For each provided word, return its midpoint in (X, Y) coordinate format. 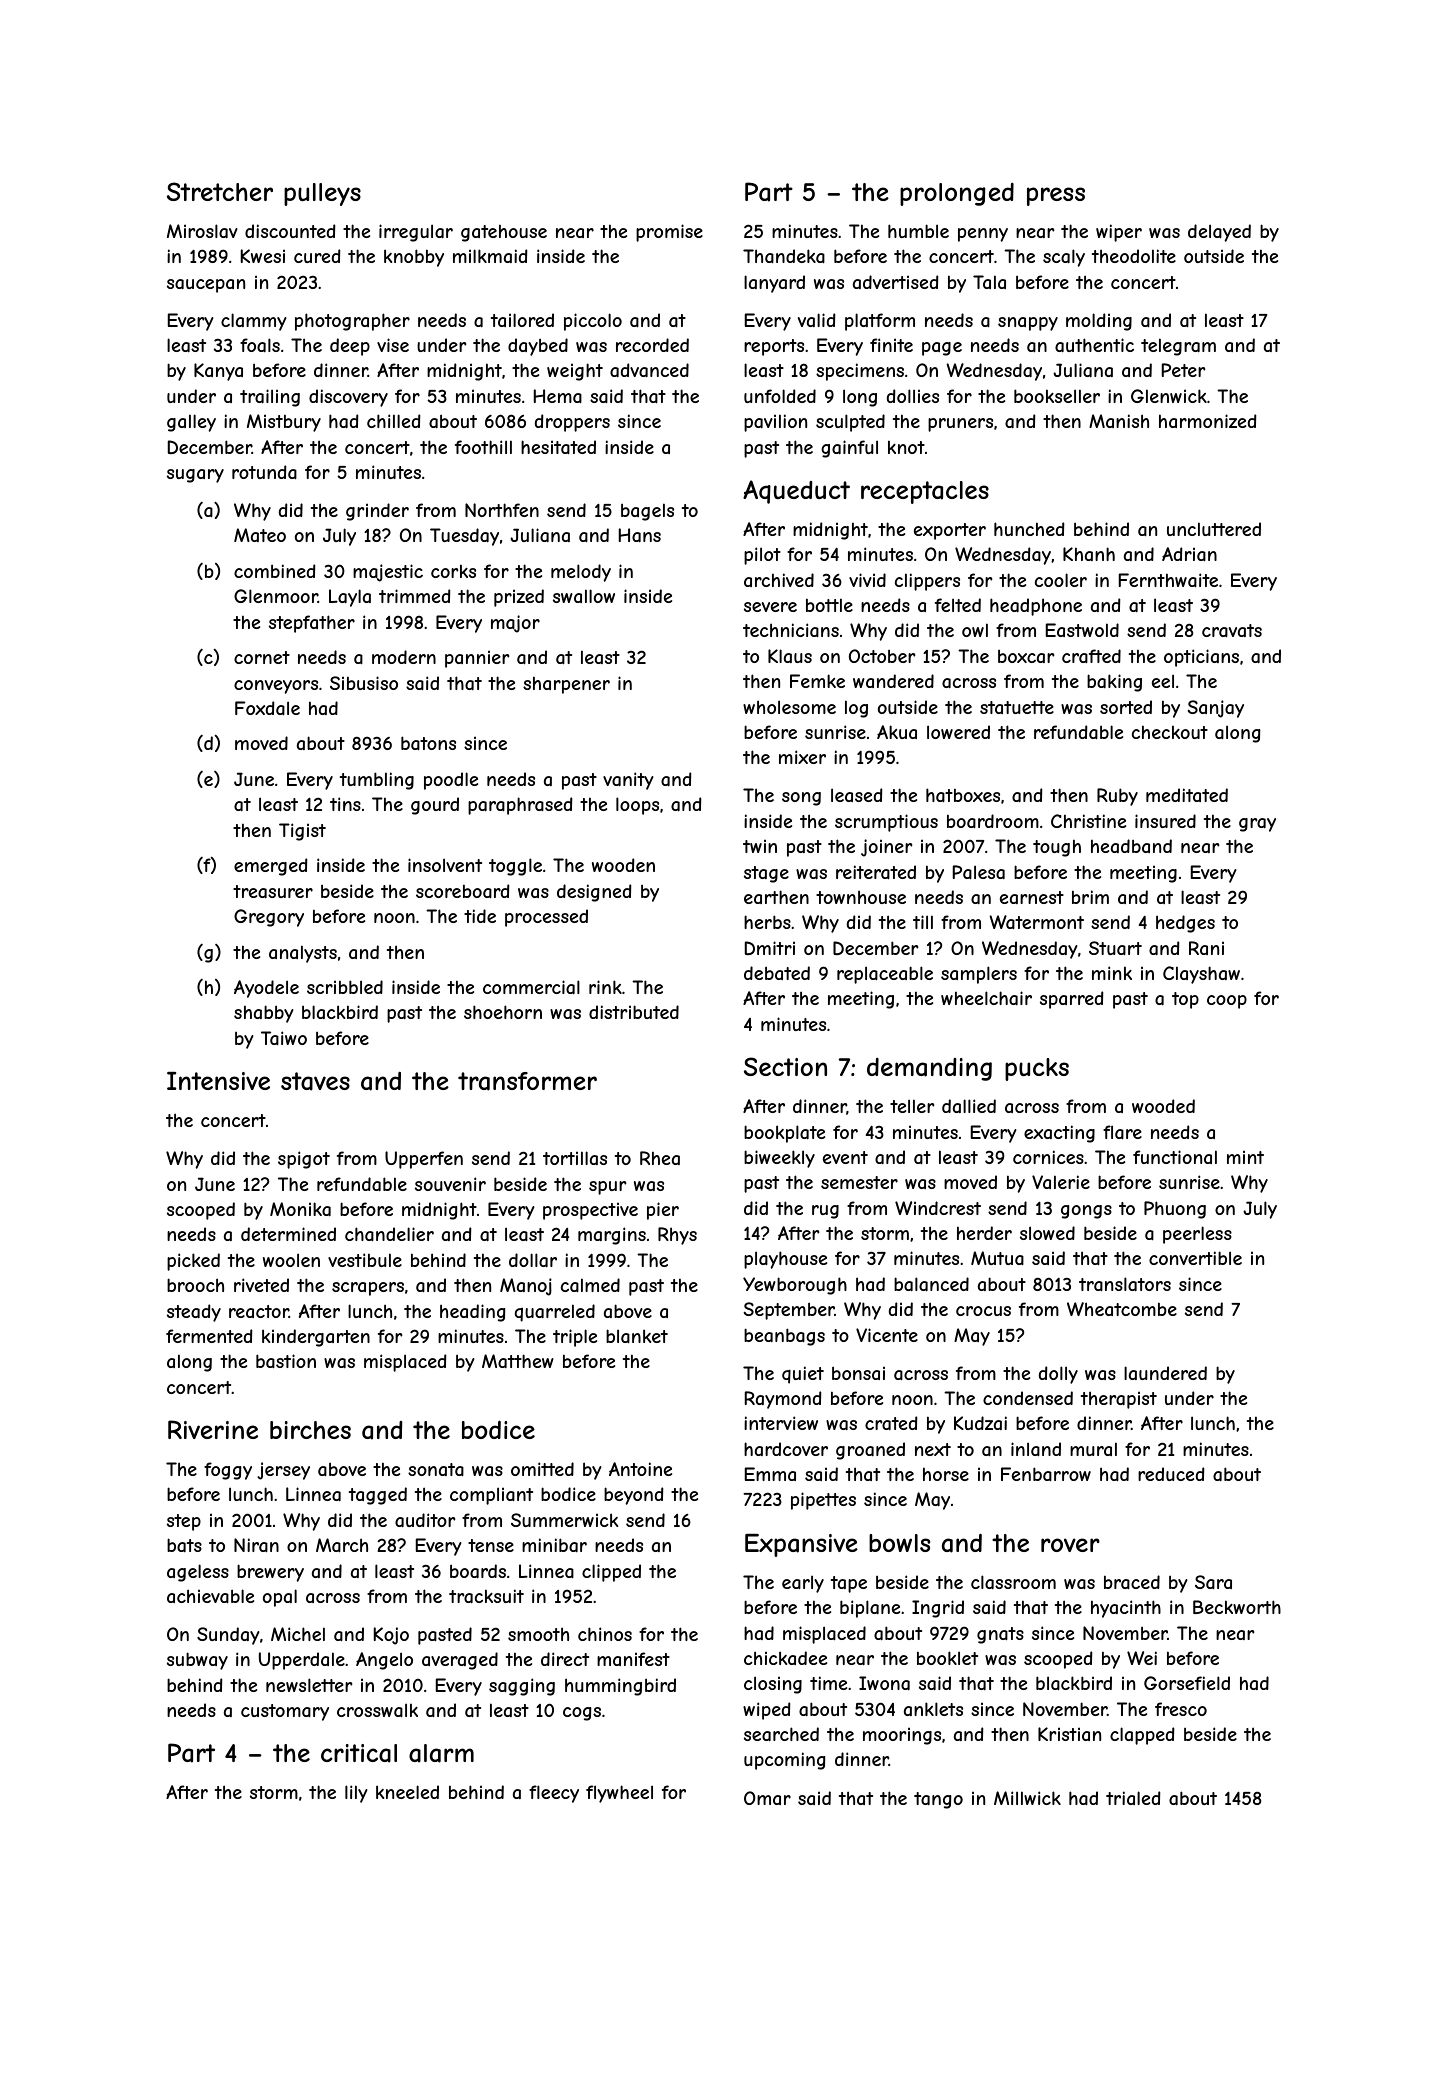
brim (1090, 897)
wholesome (789, 707)
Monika (300, 1209)
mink (1112, 973)
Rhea (660, 1158)
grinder (377, 512)
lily (356, 1794)
